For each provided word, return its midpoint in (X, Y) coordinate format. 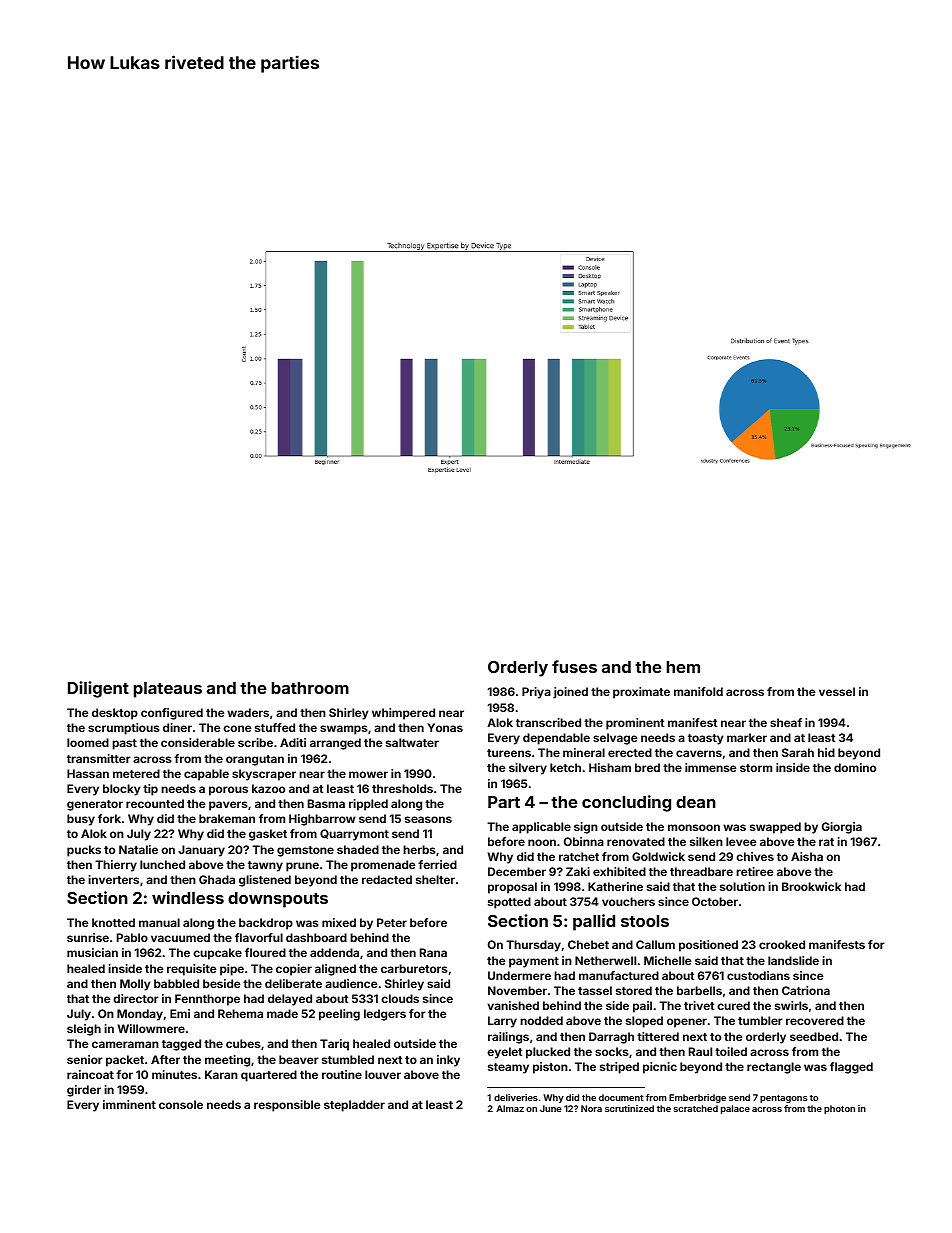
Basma (326, 803)
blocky (122, 790)
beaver (299, 1059)
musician (92, 952)
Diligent (98, 689)
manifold (698, 691)
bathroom (310, 688)
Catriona (806, 990)
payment (534, 962)
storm (756, 768)
